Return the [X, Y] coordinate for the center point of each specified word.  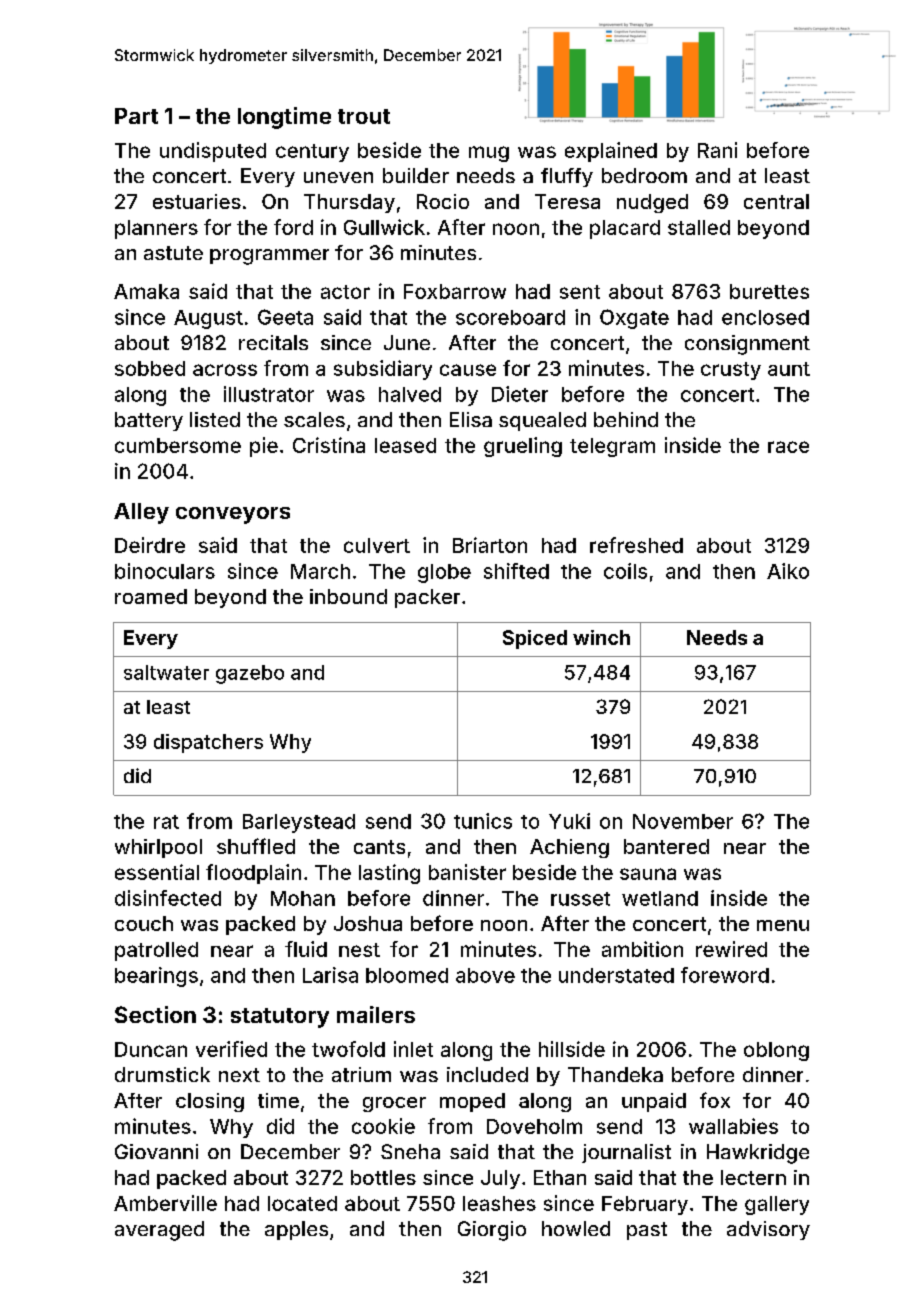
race [788, 447]
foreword [725, 975]
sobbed [150, 368]
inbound [348, 596]
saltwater [166, 672]
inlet [413, 1049]
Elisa [471, 419]
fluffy [567, 177]
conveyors [233, 515]
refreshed [636, 545]
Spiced [535, 639]
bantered [666, 846]
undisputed [213, 152]
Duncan [151, 1049]
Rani [717, 150]
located [302, 1203]
